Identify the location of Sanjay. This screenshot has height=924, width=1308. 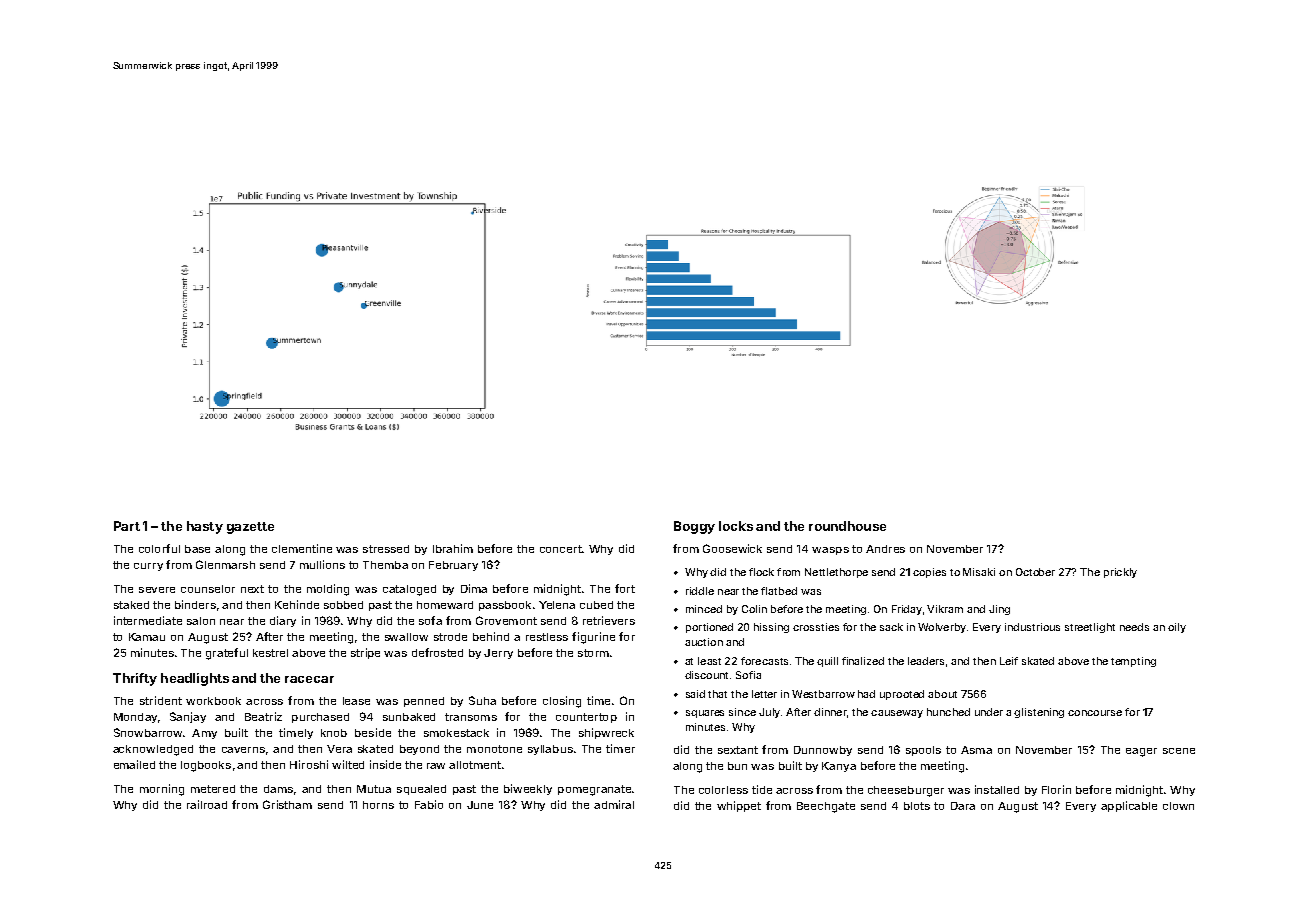
(188, 717).
